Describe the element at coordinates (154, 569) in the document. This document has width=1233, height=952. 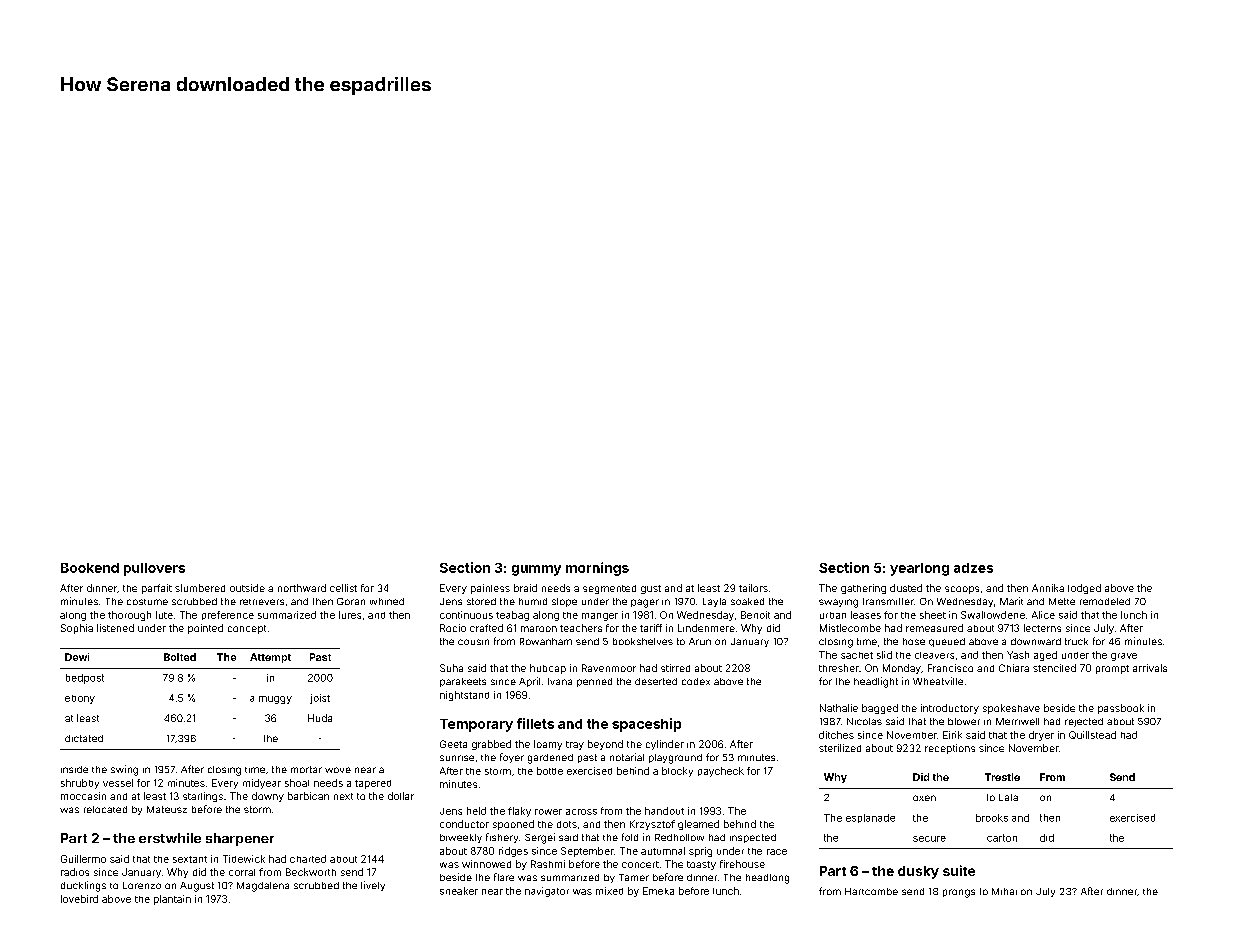
I see `pullovers` at that location.
